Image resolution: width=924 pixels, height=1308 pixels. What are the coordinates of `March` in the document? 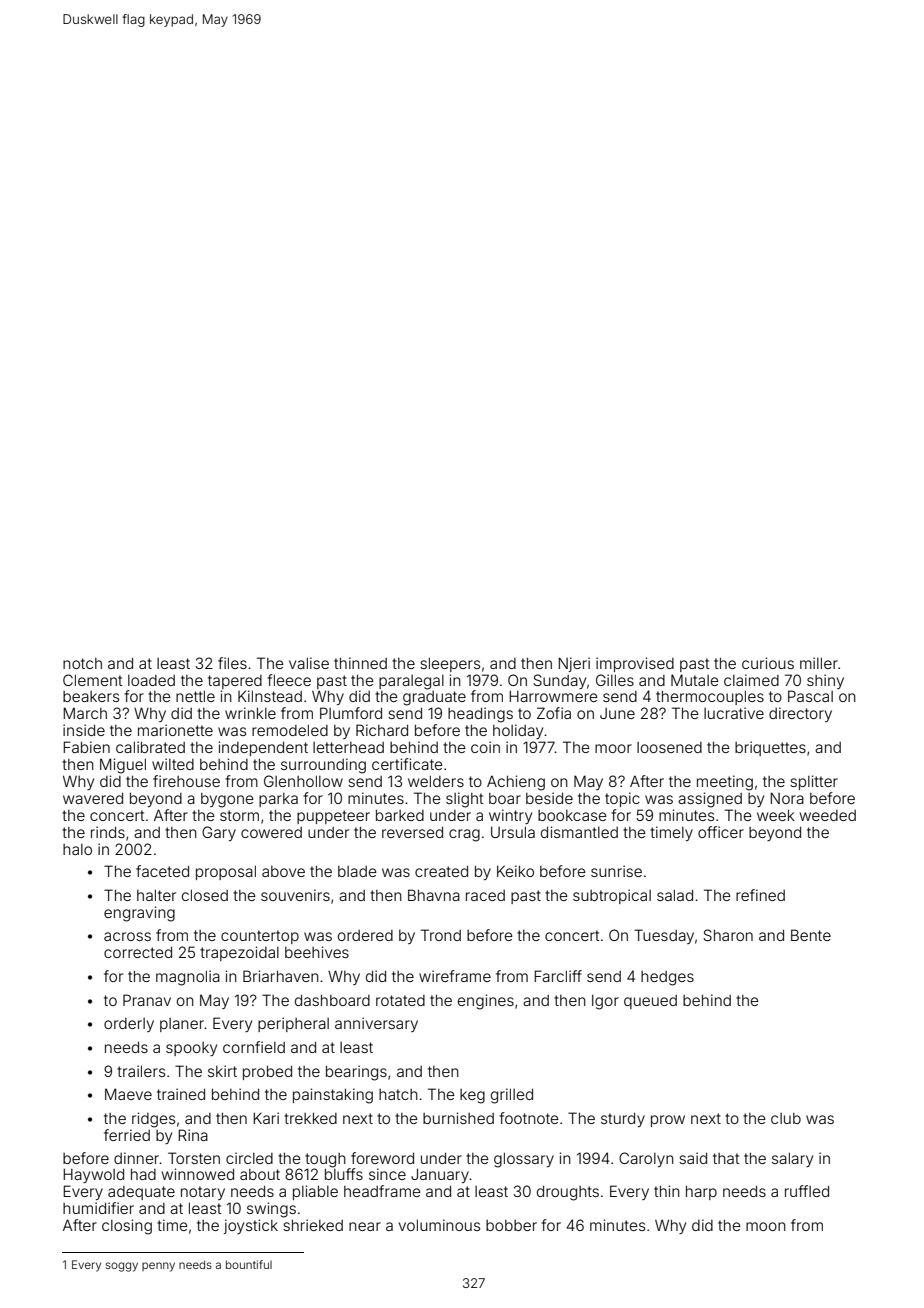 It's located at (85, 713).
